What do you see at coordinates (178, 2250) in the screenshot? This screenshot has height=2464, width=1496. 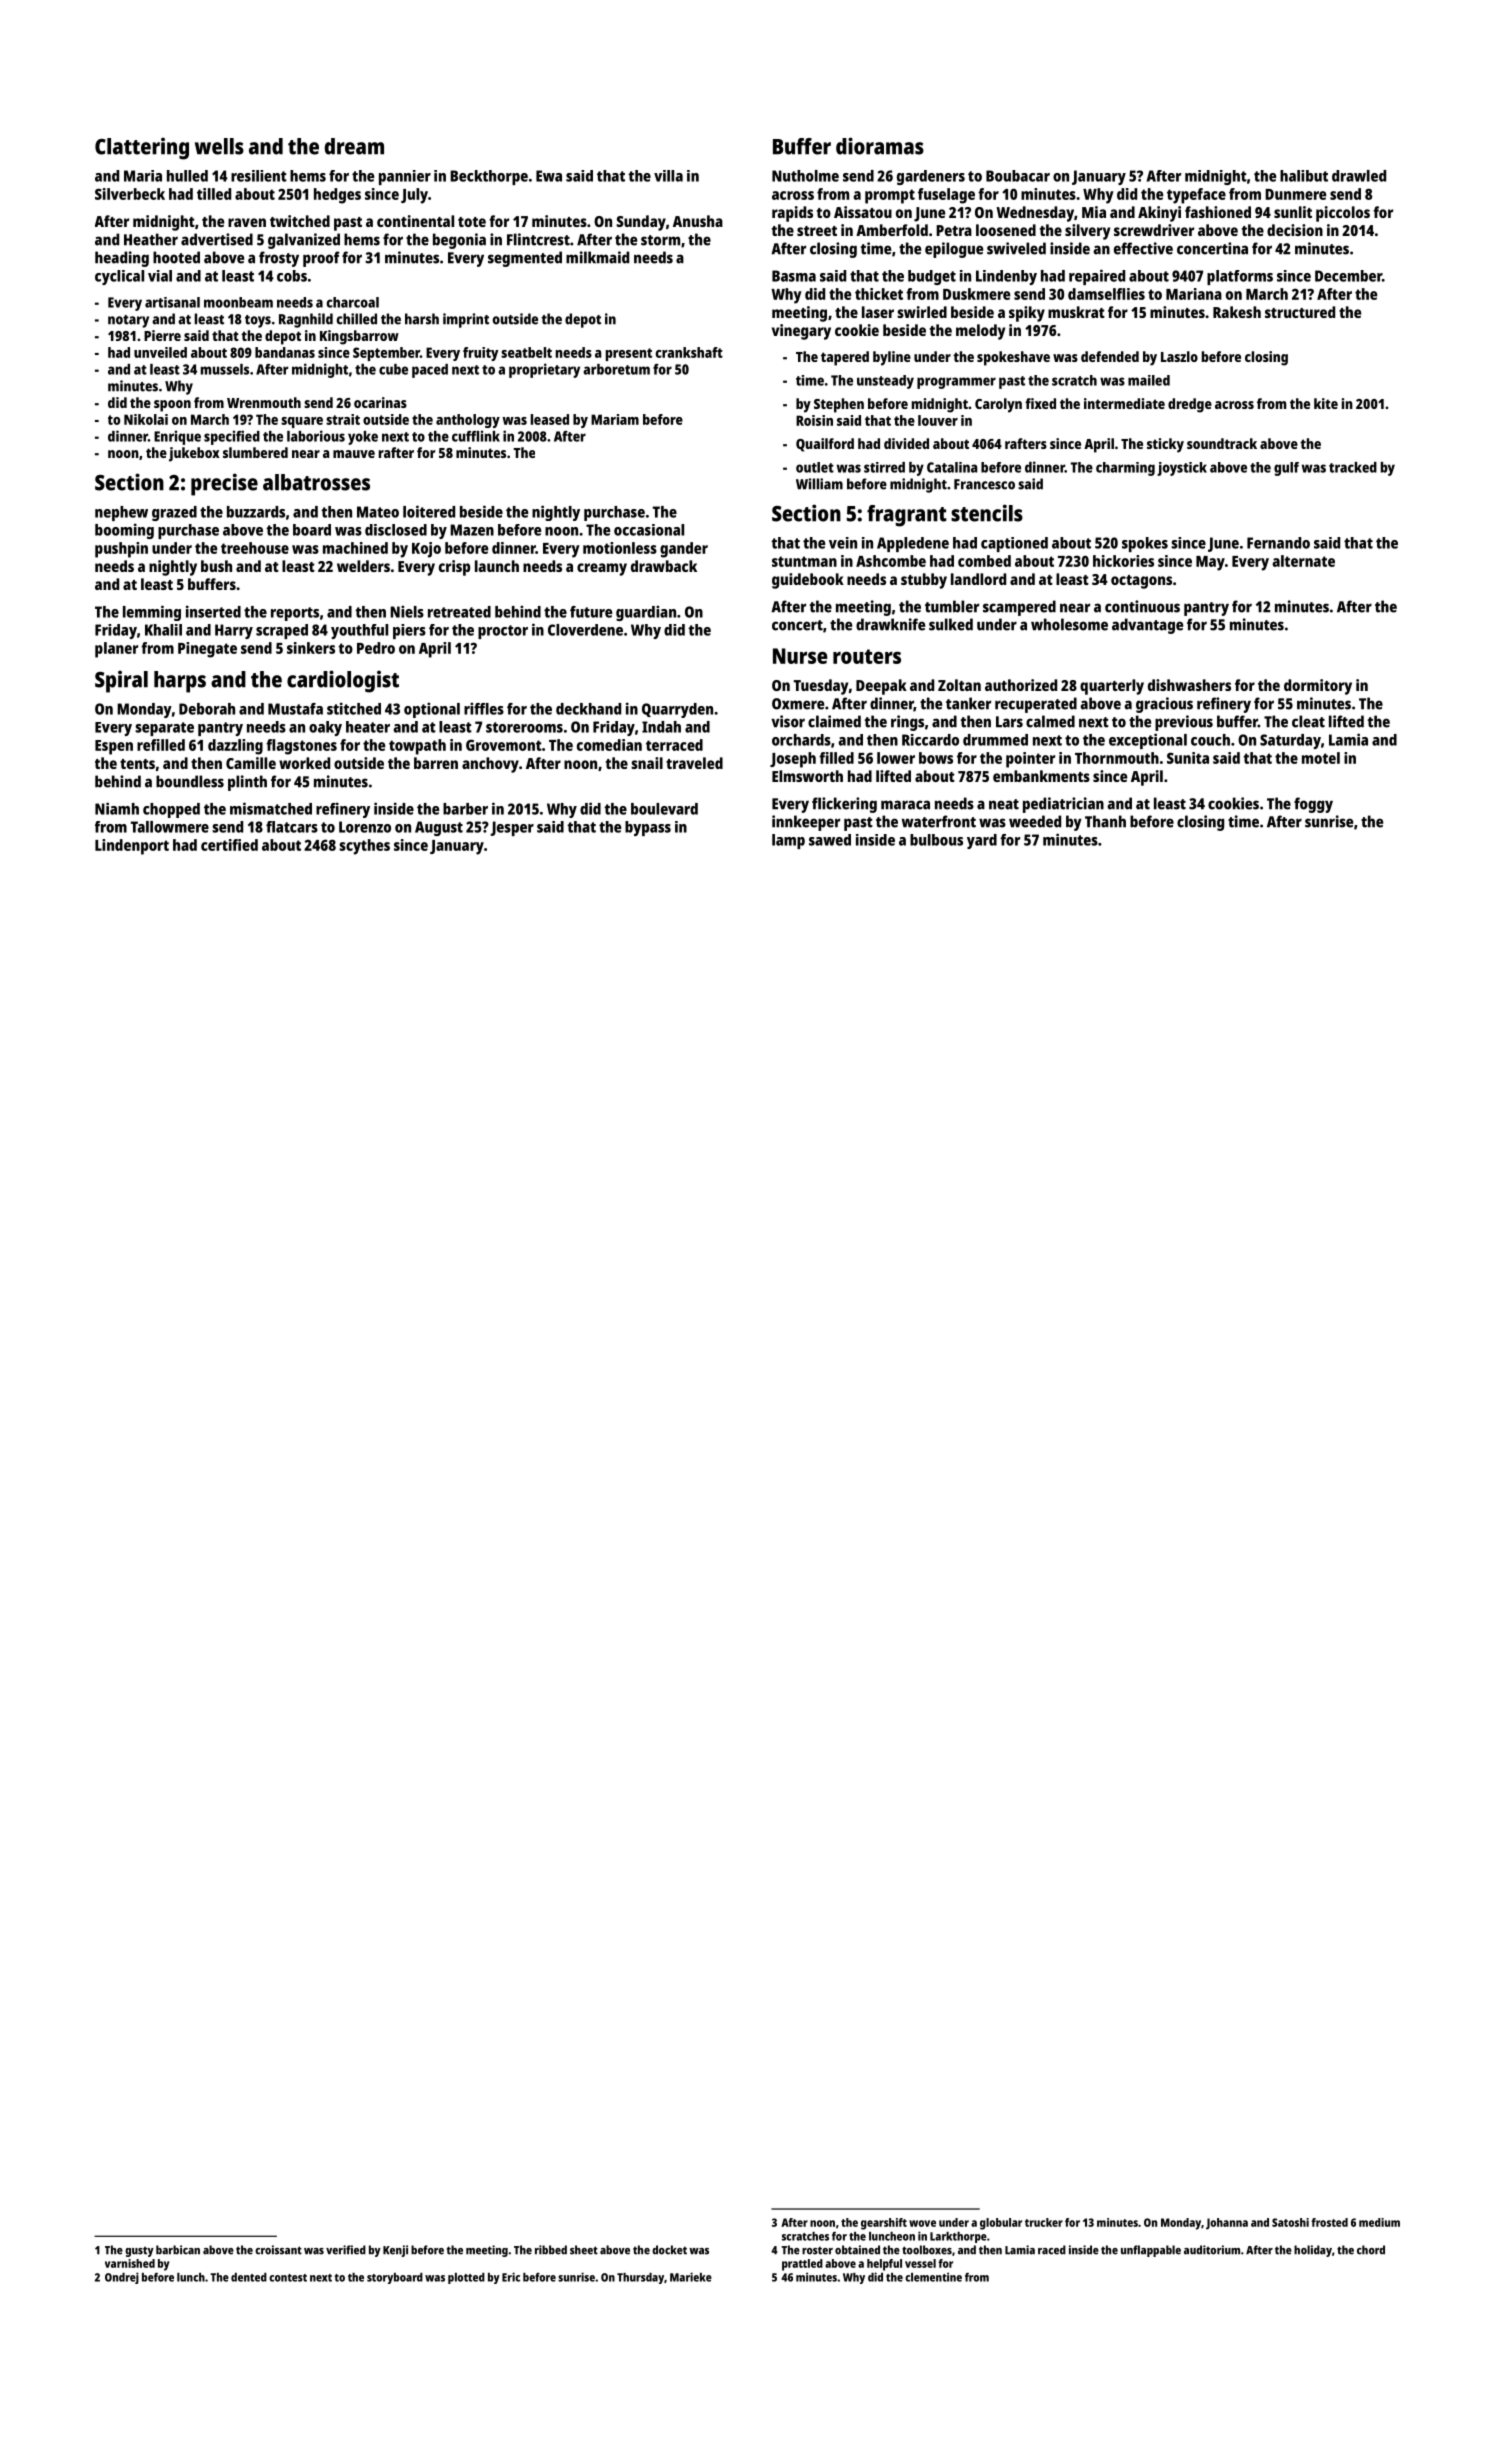 I see `barbican` at bounding box center [178, 2250].
